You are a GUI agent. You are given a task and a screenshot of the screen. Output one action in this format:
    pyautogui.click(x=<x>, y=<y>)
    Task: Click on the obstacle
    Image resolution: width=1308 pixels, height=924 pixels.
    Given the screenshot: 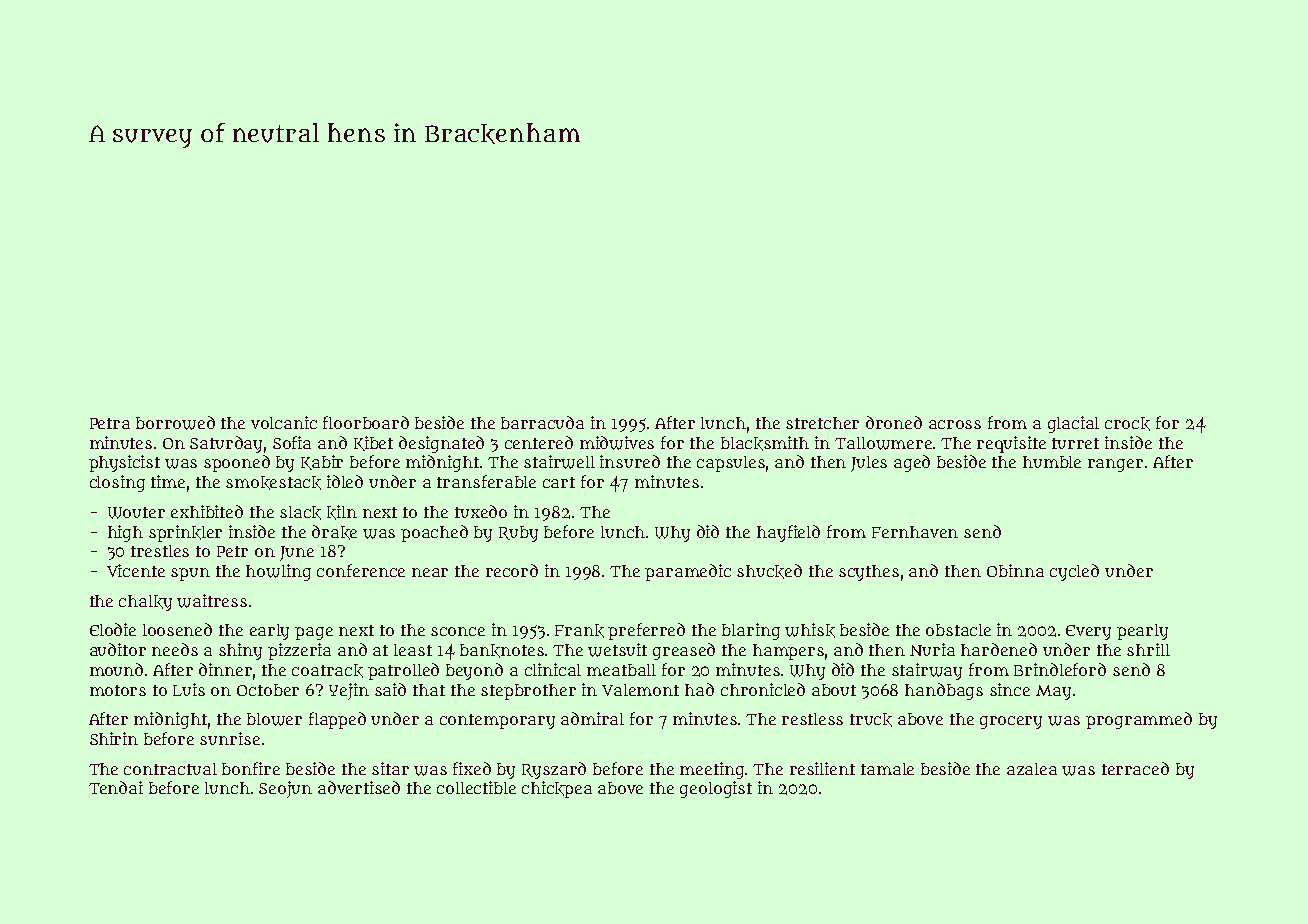 What is the action you would take?
    pyautogui.click(x=958, y=630)
